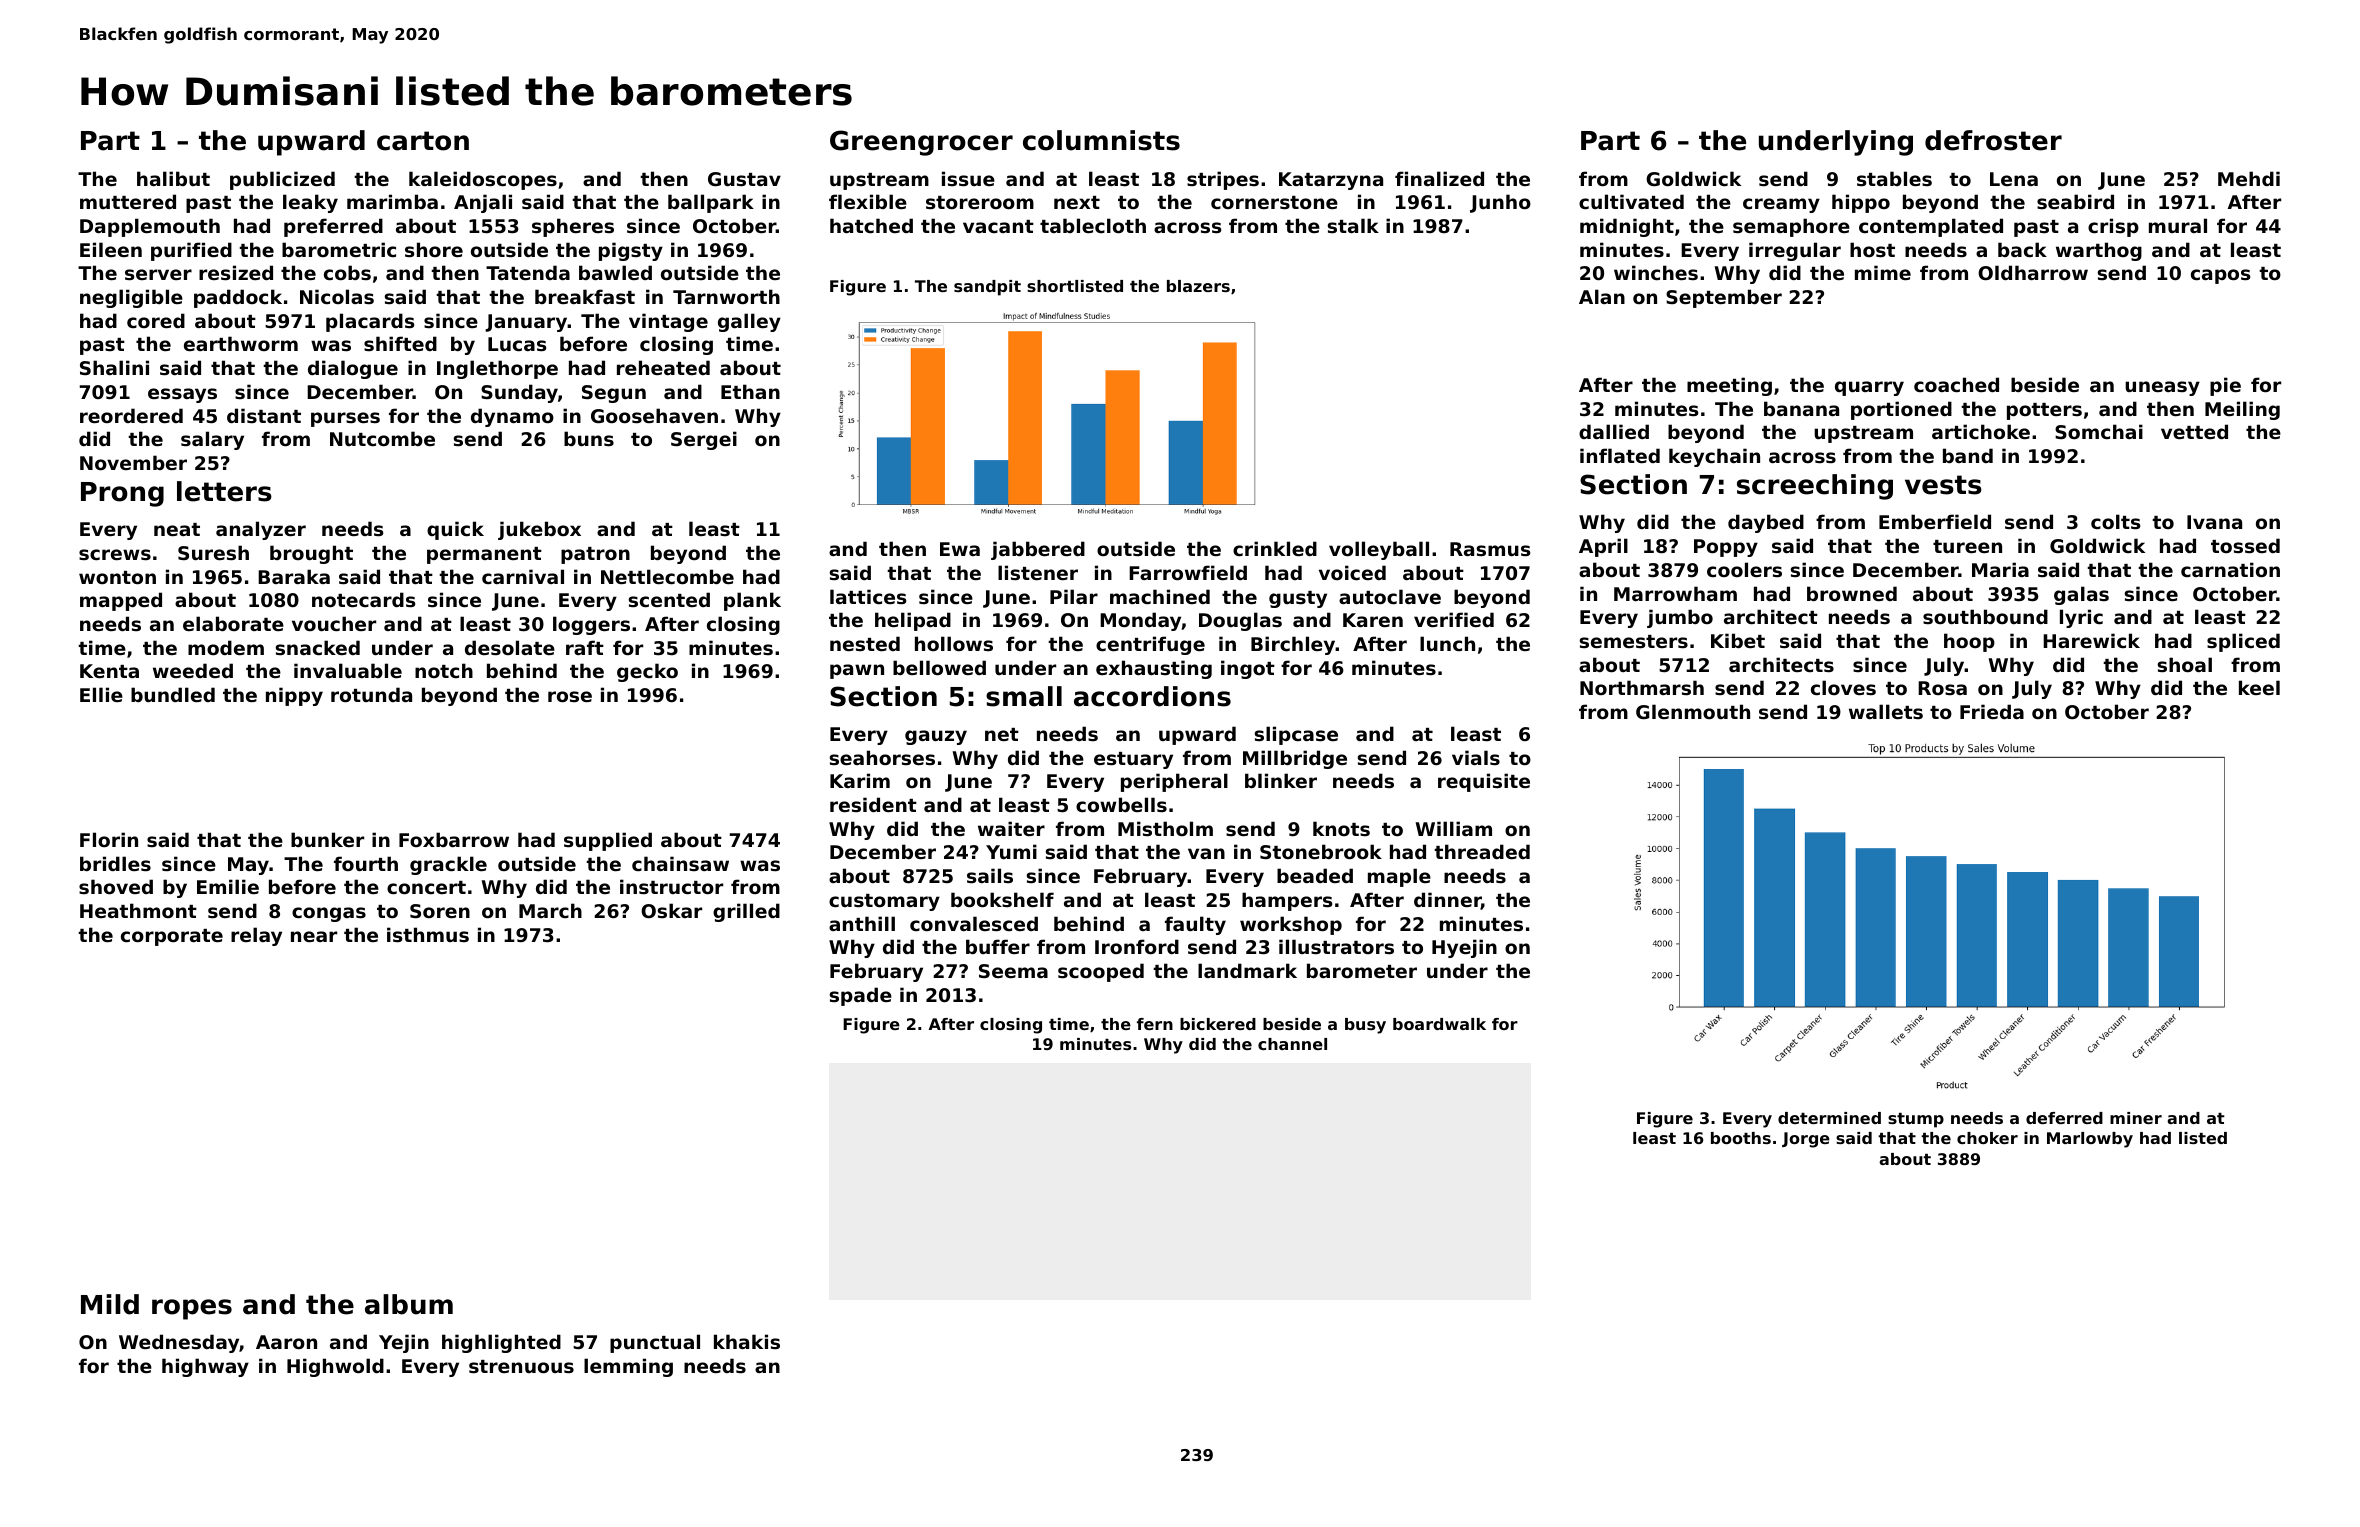 The image size is (2360, 1527). I want to click on Florin, so click(109, 839).
